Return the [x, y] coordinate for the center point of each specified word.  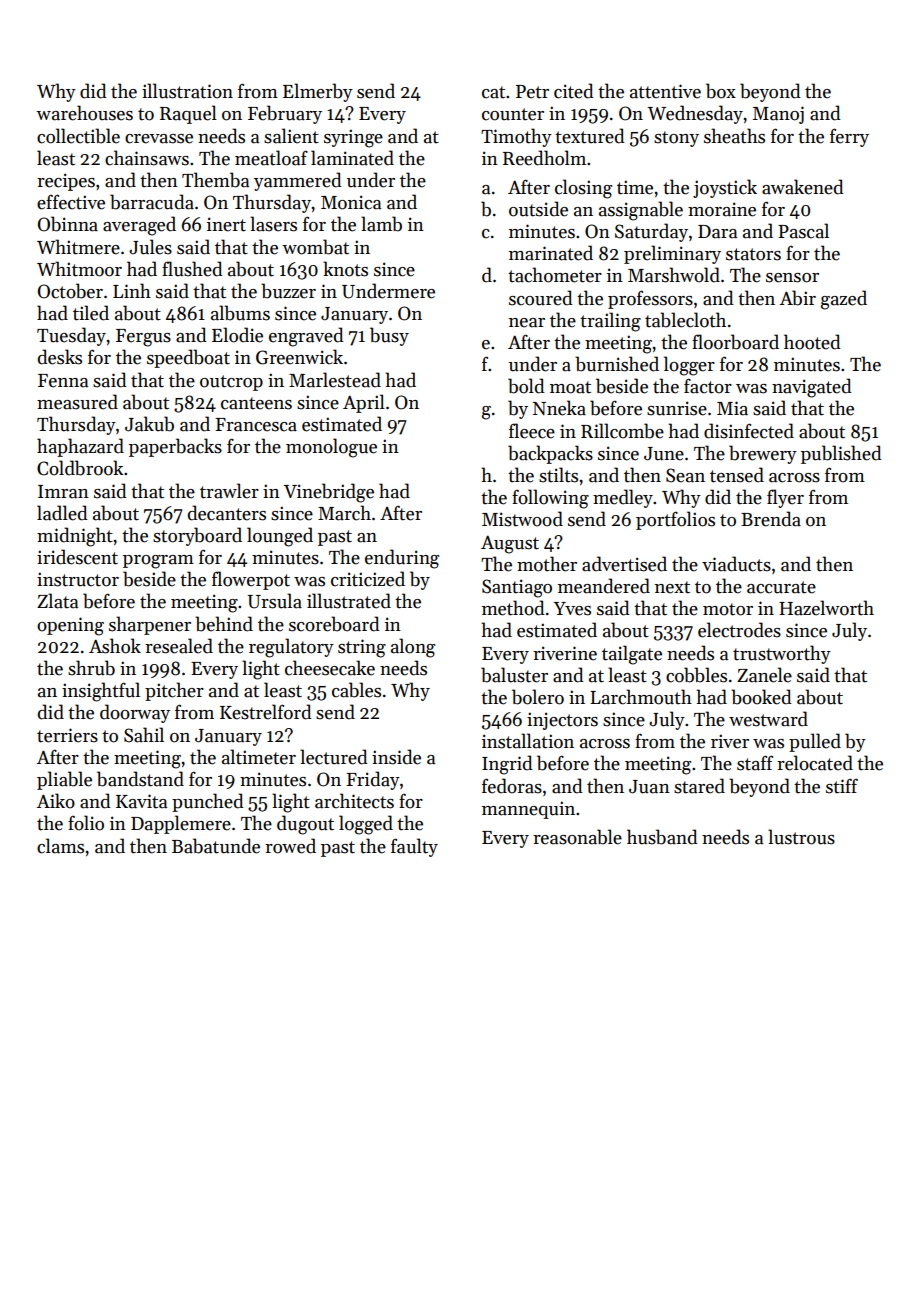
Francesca [256, 425]
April [364, 403]
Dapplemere [181, 824]
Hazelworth [826, 608]
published [841, 454]
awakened [803, 187]
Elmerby [318, 92]
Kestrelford [266, 712]
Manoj [778, 115]
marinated [551, 253]
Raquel [188, 114]
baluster [514, 675]
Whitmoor [79, 269]
